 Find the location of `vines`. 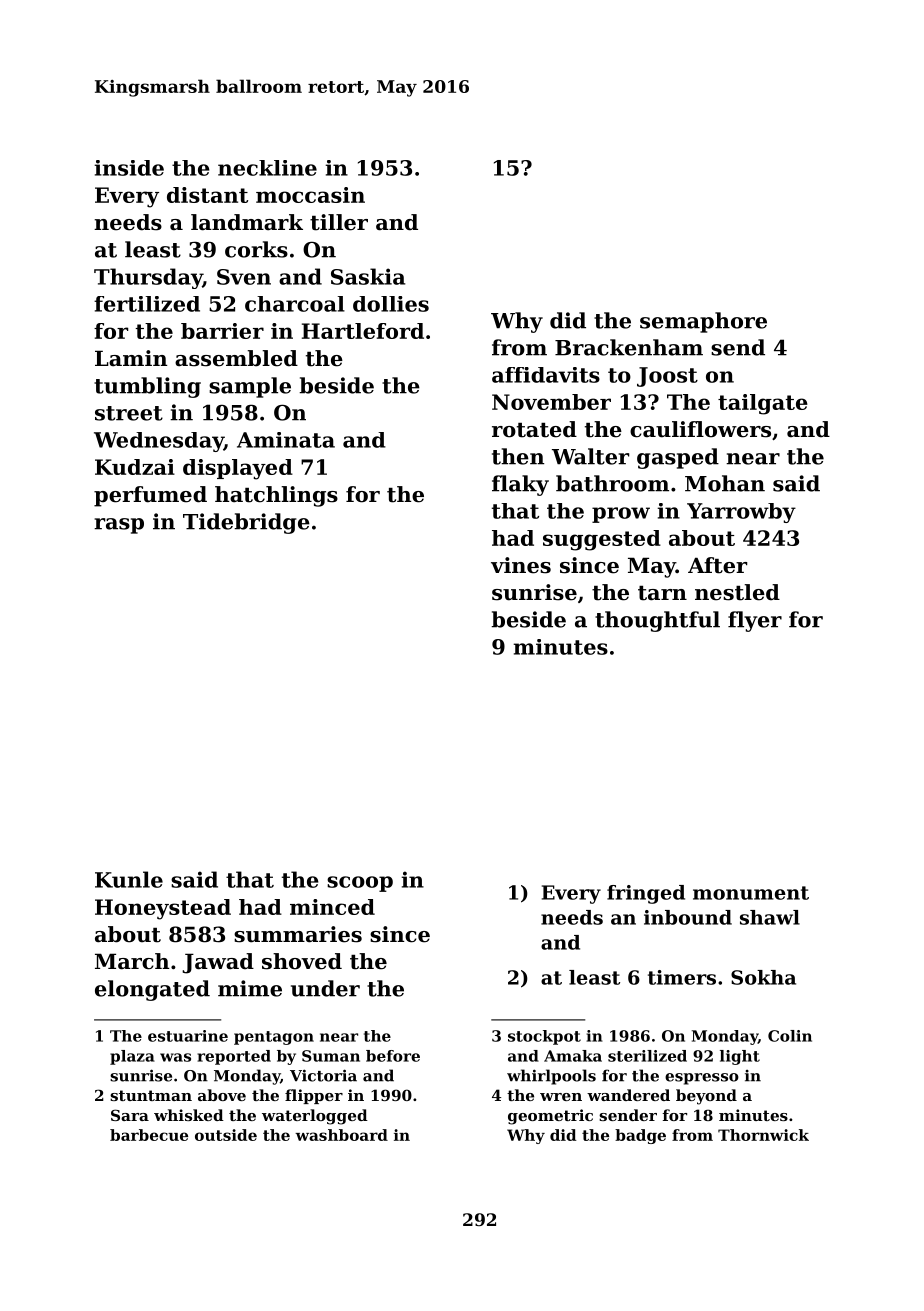

vines is located at coordinates (521, 565).
